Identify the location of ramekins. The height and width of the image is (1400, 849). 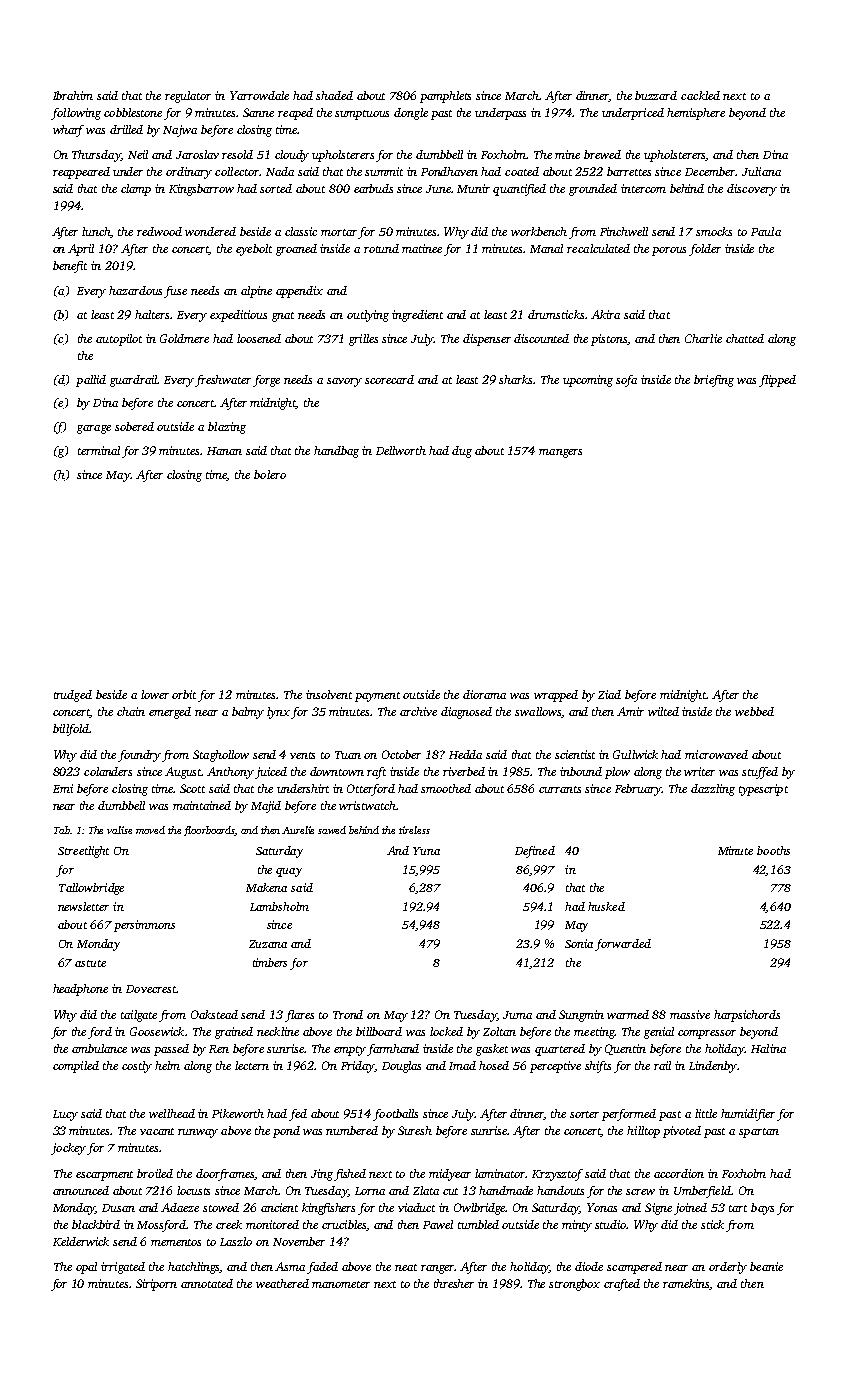
(686, 1284).
